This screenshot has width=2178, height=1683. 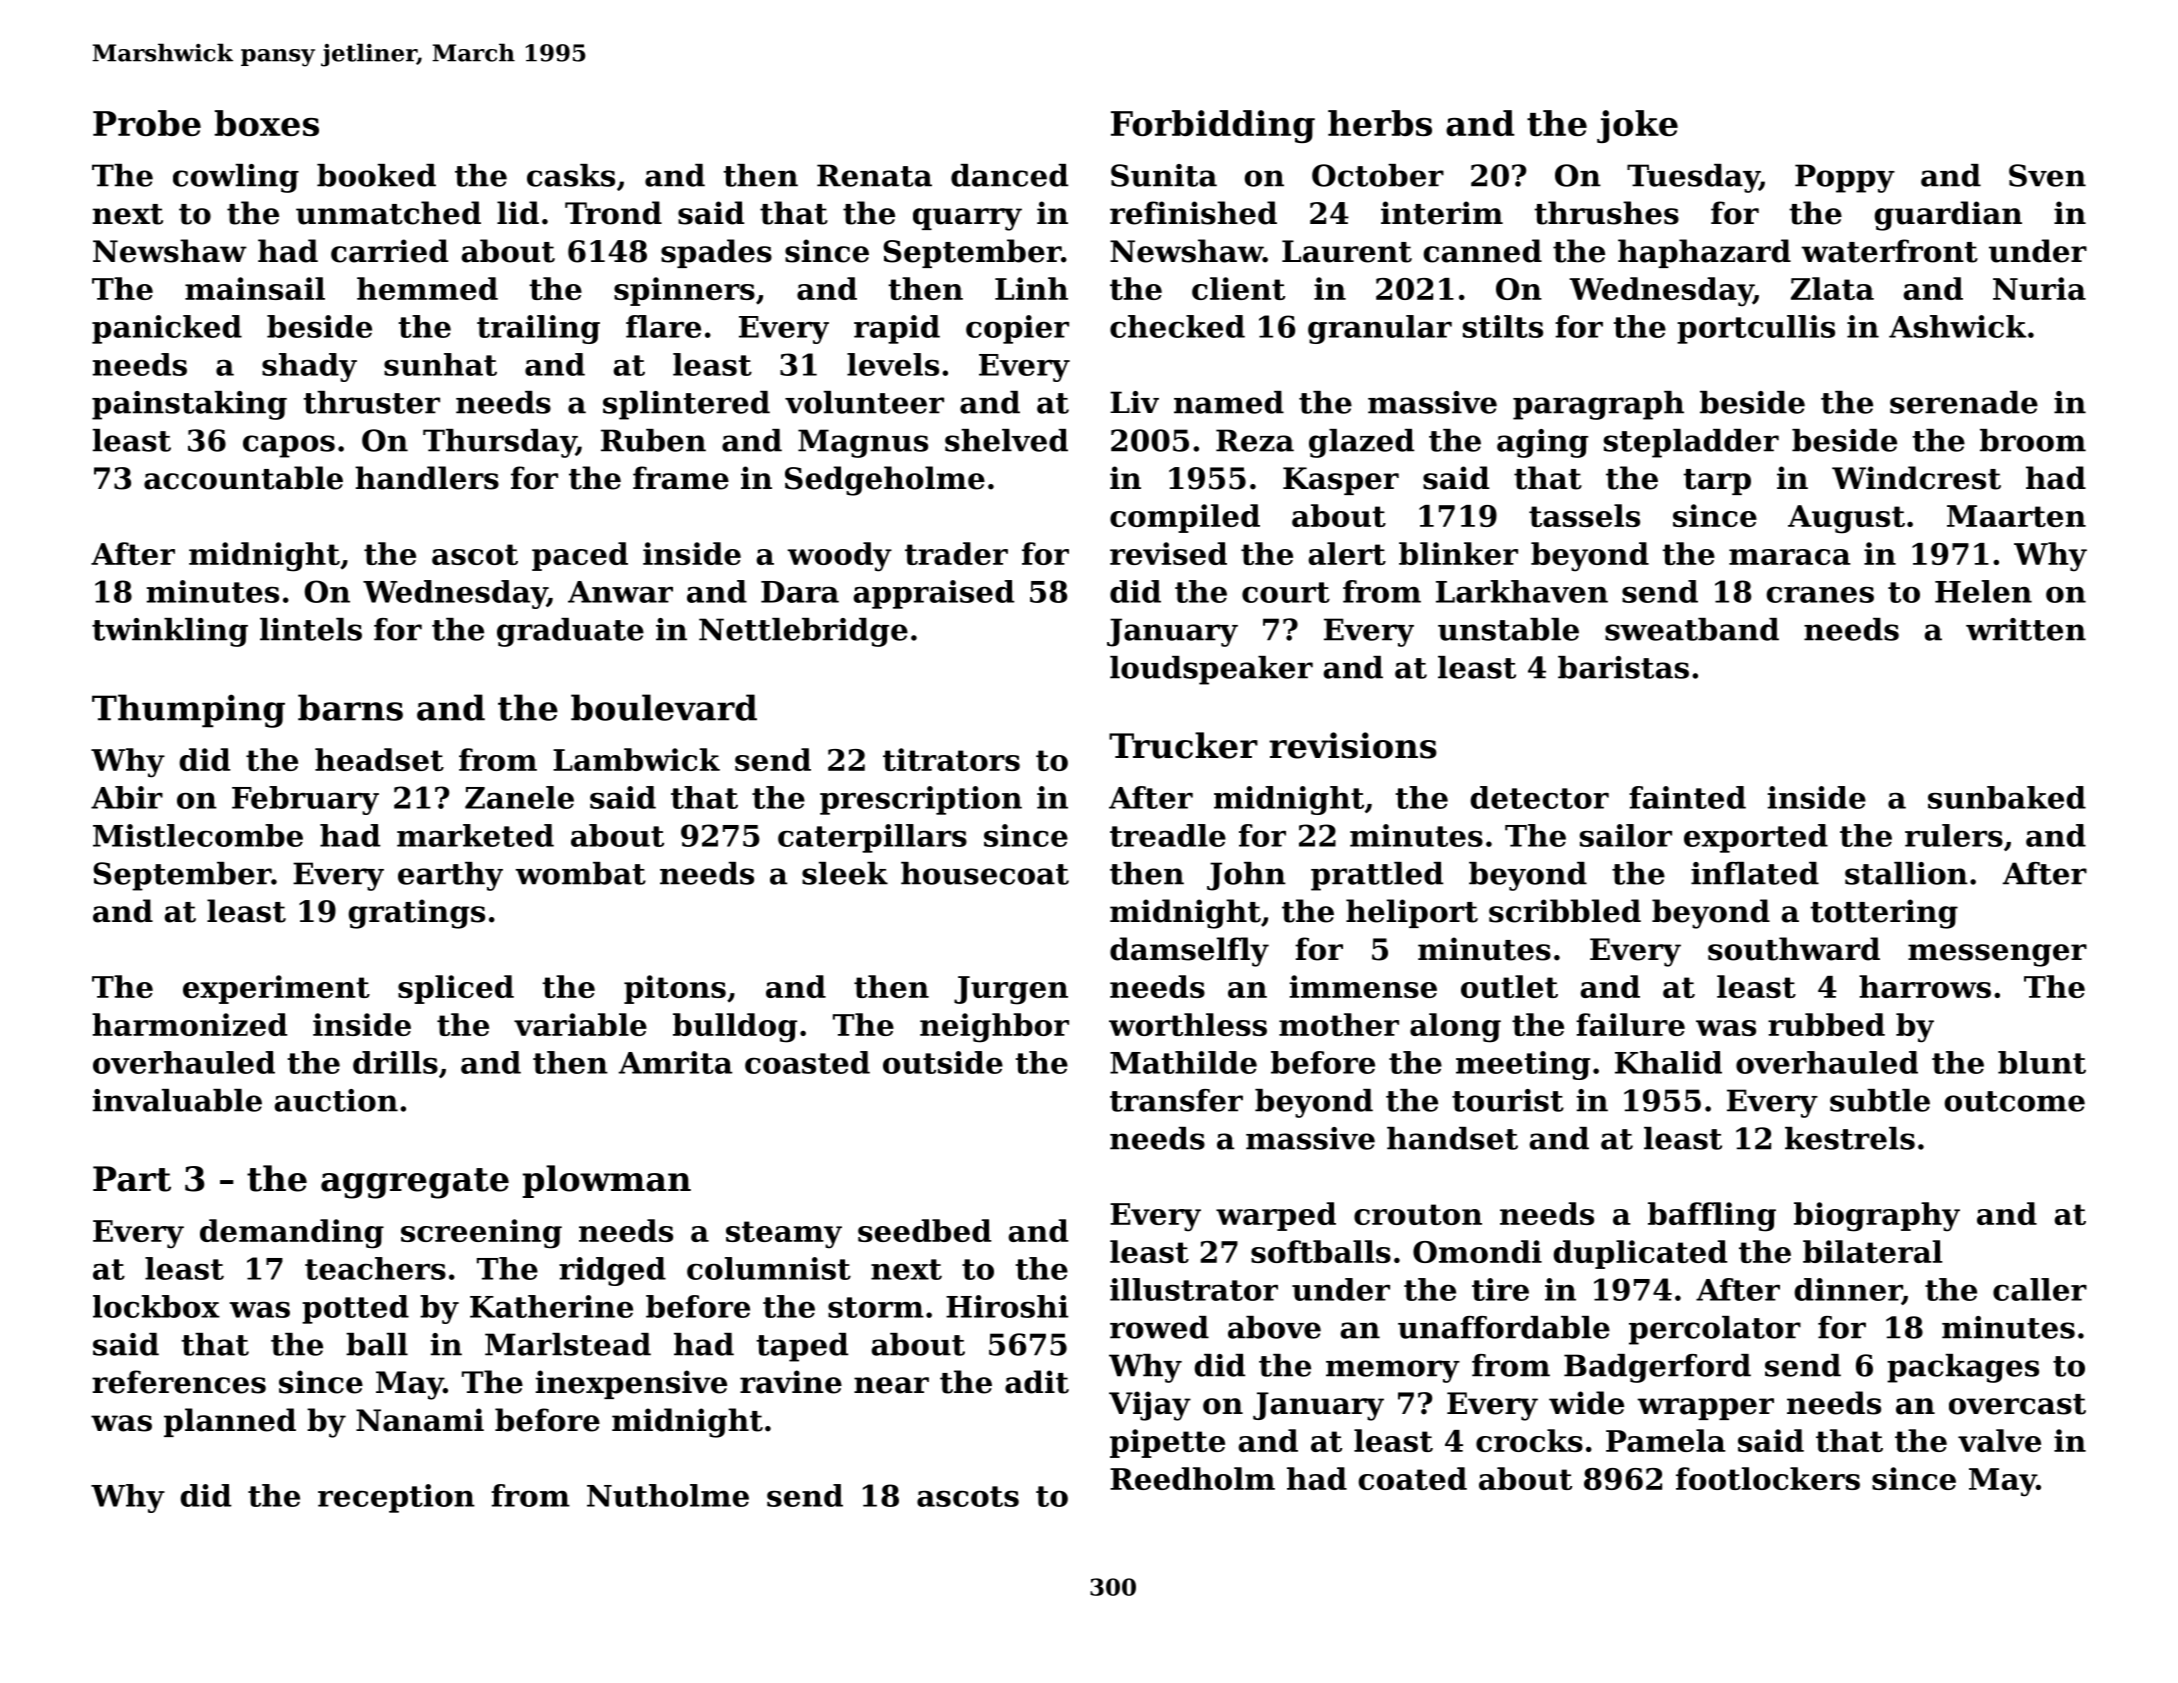 What do you see at coordinates (571, 175) in the screenshot?
I see `casks` at bounding box center [571, 175].
